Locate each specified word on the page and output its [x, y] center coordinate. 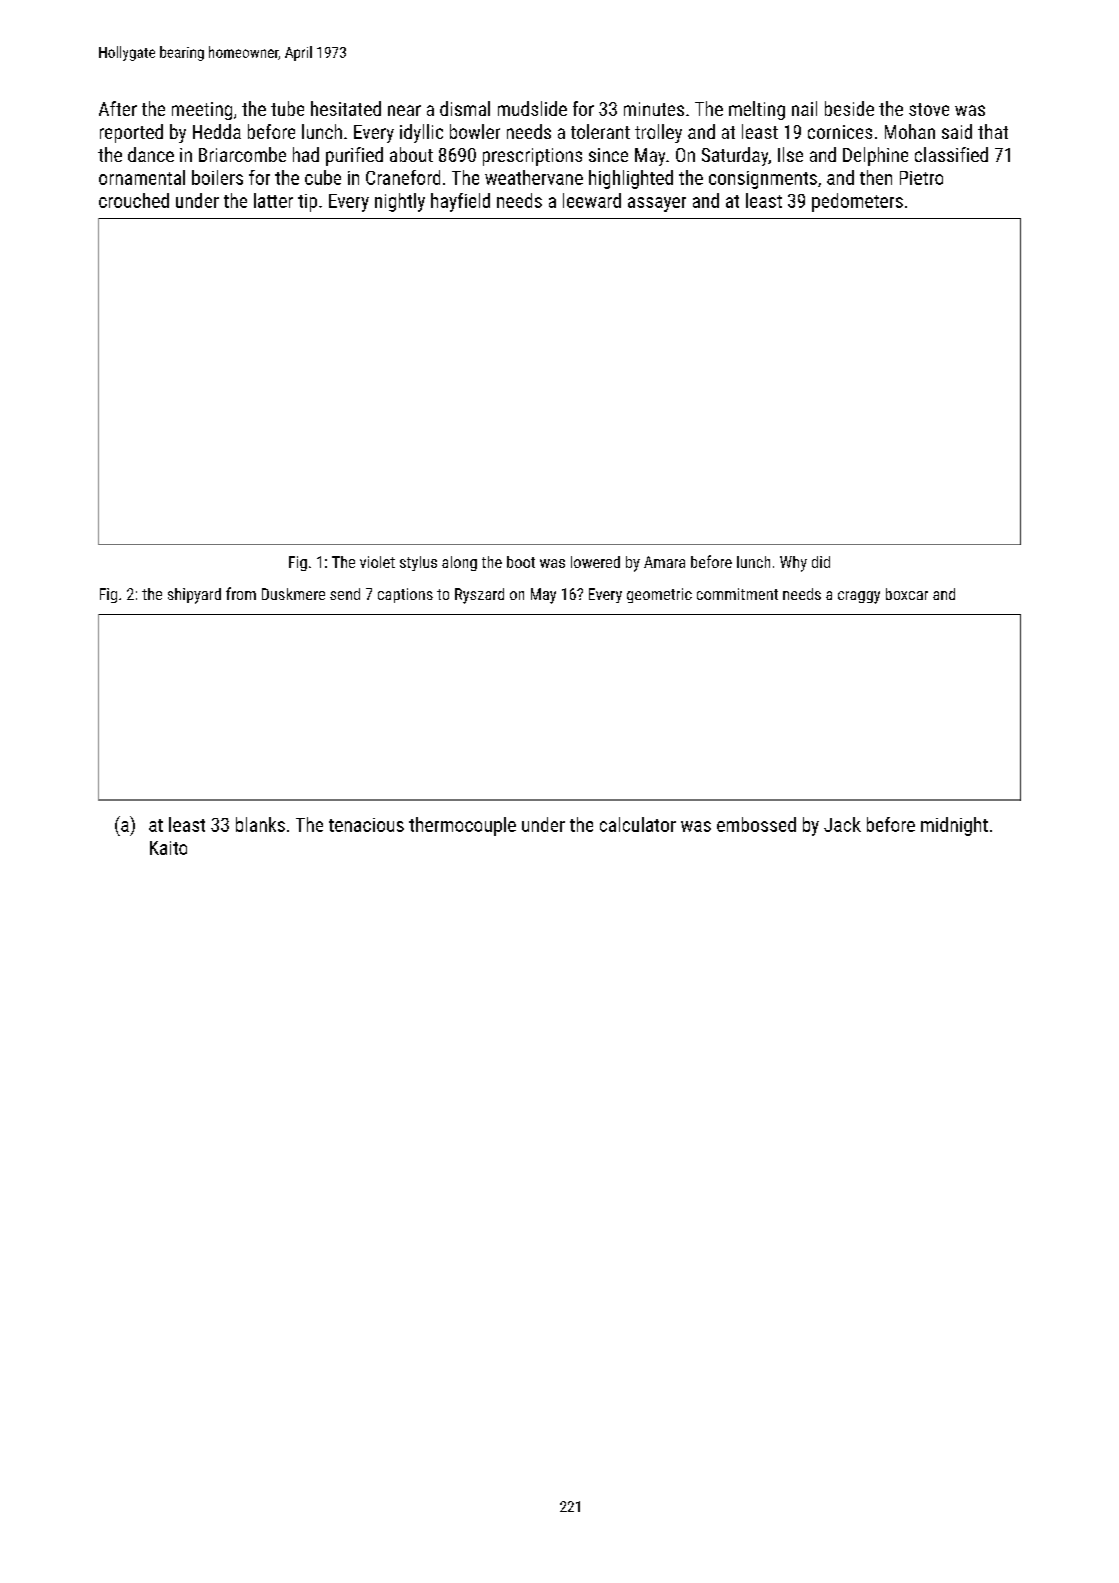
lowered [595, 562]
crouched [134, 200]
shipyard [194, 596]
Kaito [168, 848]
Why [793, 564]
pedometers [857, 202]
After [118, 108]
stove [929, 109]
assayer [657, 204]
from [241, 593]
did [821, 562]
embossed [756, 824]
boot [521, 562]
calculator [638, 824]
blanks [260, 824]
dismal [465, 108]
